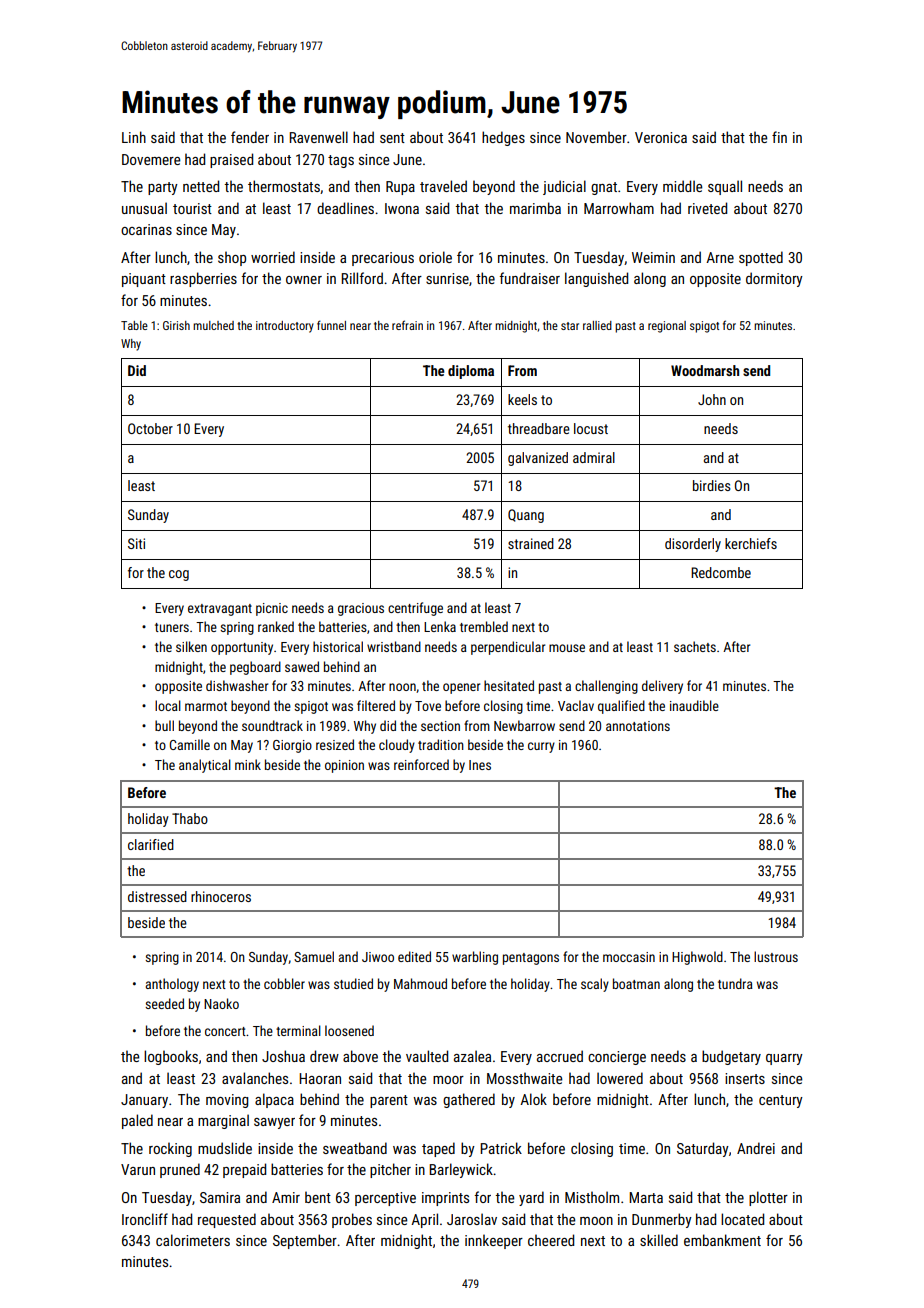 This page has height=1308, width=924. What do you see at coordinates (697, 958) in the page?
I see `Highwold` at bounding box center [697, 958].
